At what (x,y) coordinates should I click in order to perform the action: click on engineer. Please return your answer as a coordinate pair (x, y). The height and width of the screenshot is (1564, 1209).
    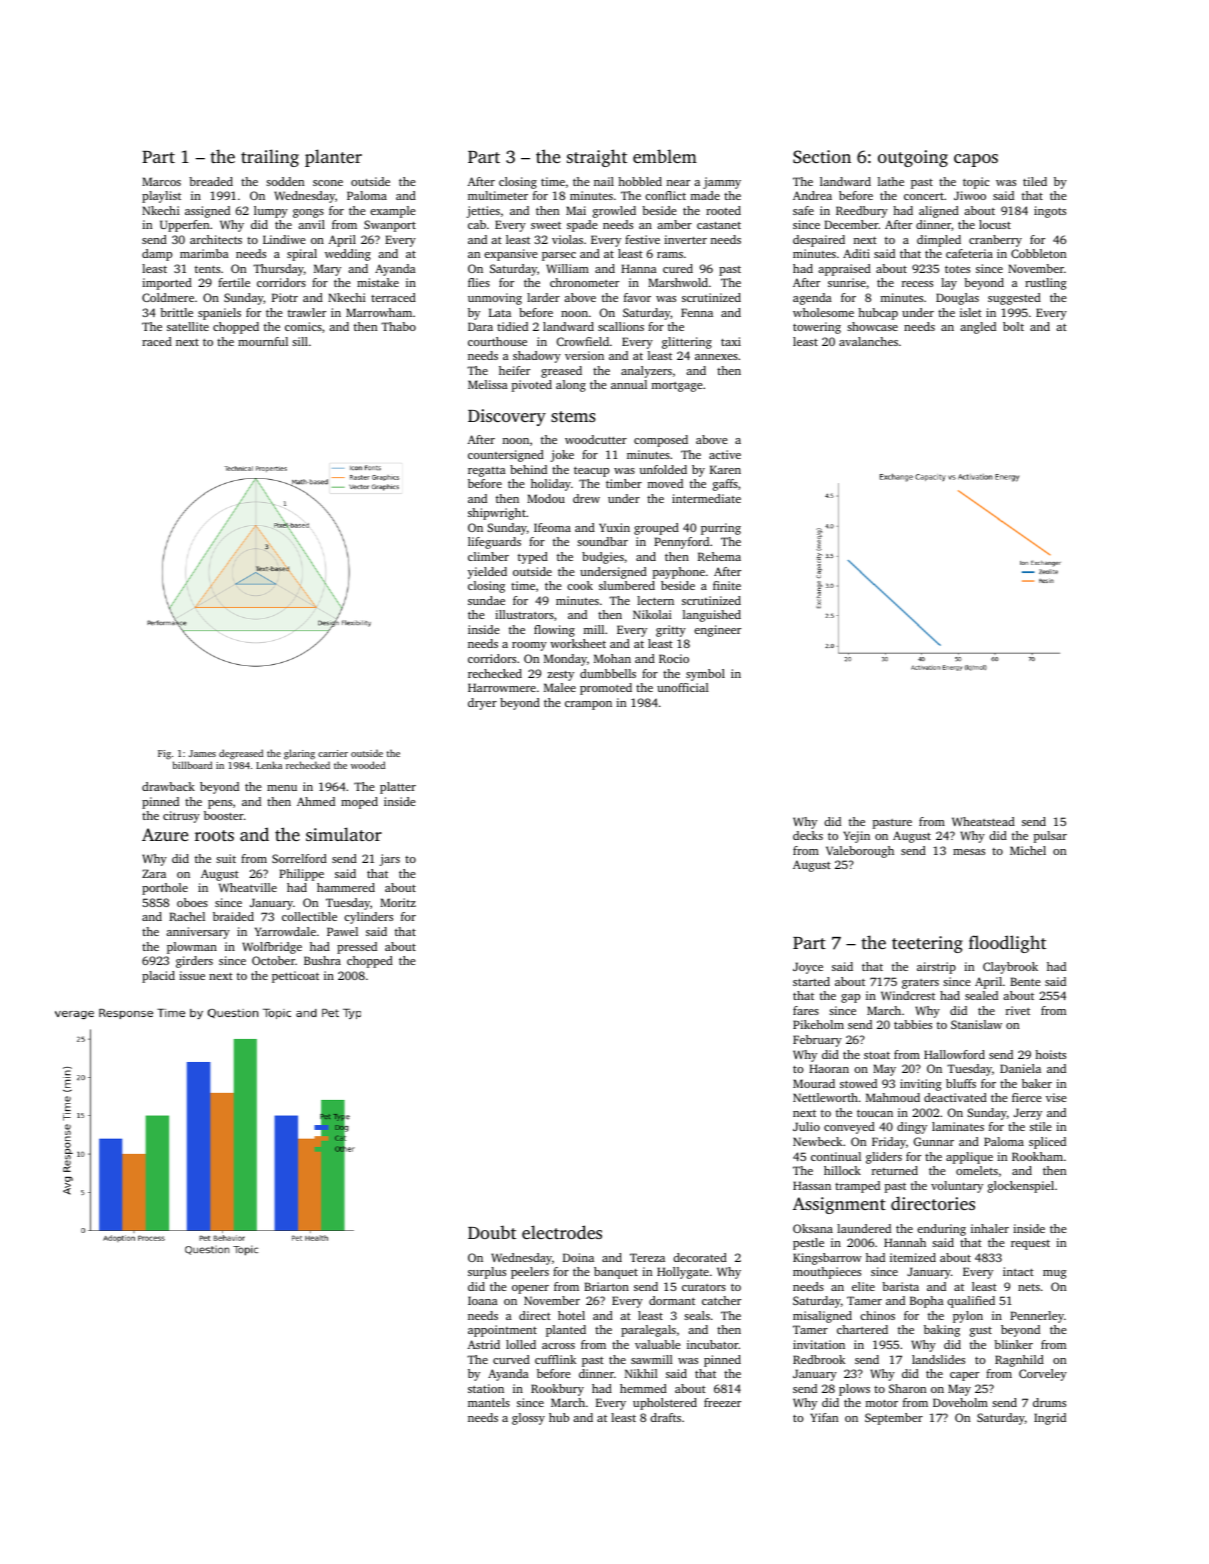
    Looking at the image, I should click on (717, 631).
